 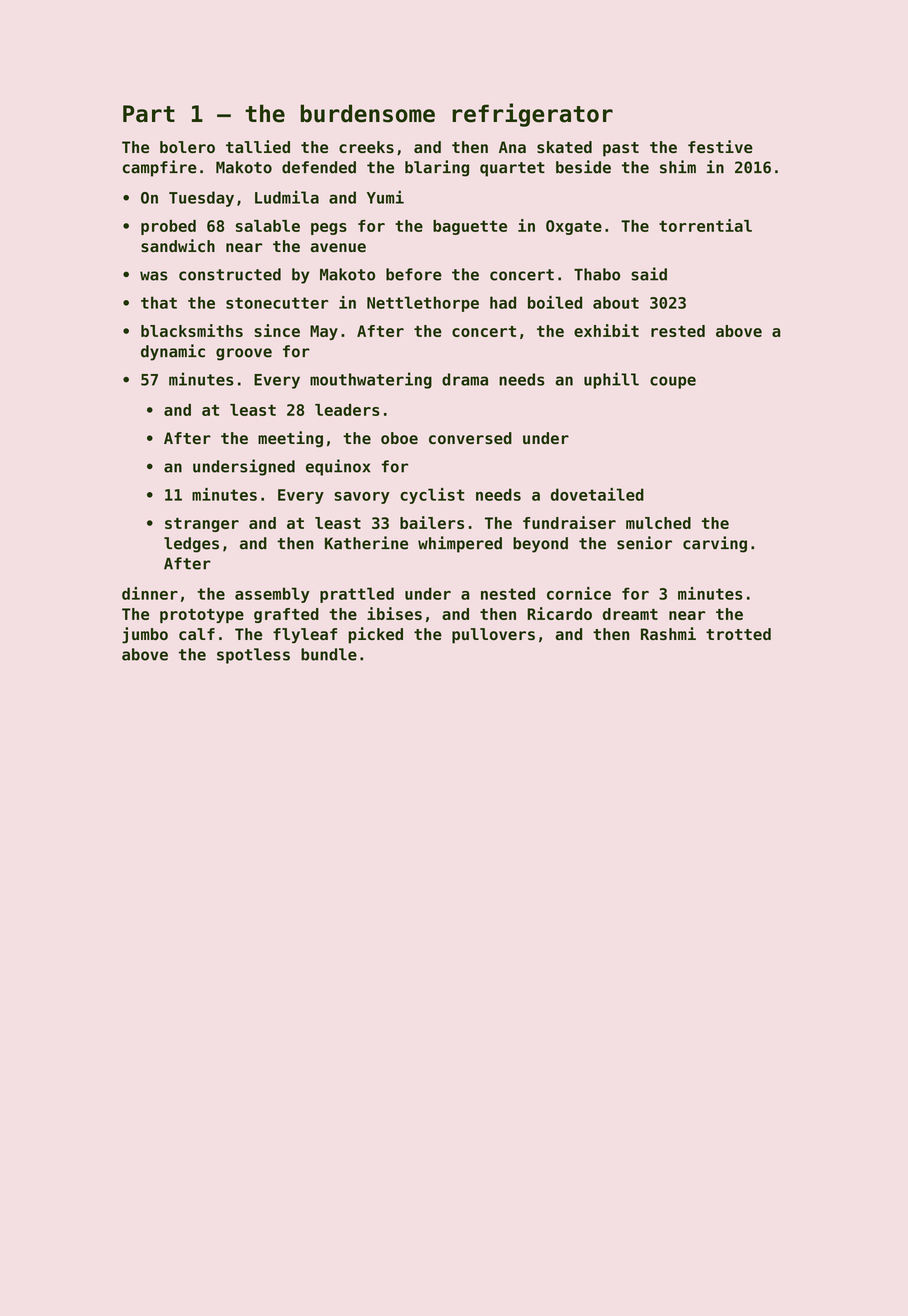 I want to click on refrigerator, so click(x=532, y=115).
